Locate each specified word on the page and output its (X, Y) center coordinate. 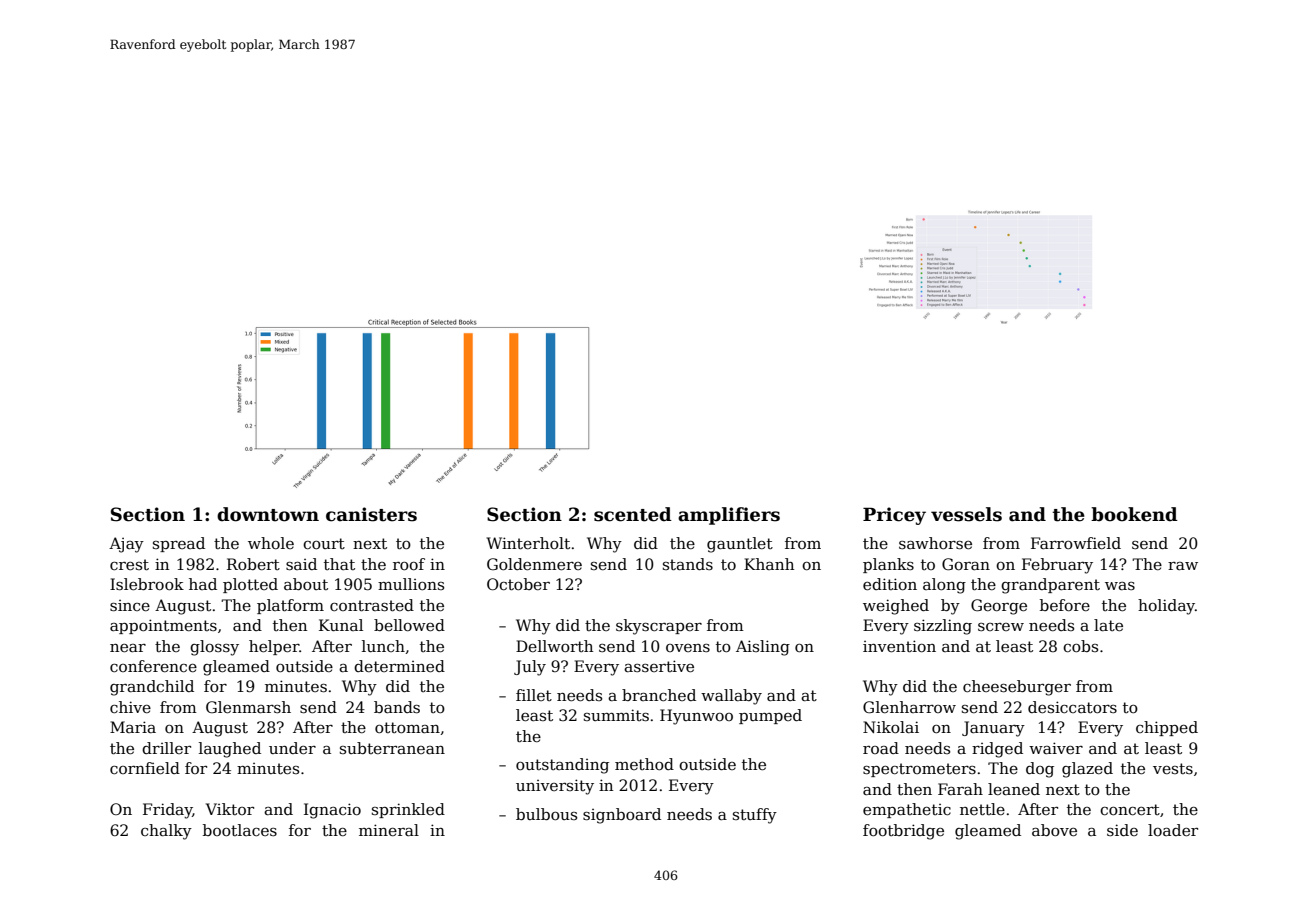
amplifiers (729, 516)
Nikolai (891, 727)
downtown (268, 514)
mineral (389, 830)
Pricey (894, 516)
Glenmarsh (248, 707)
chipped (1167, 728)
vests (1173, 768)
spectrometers (919, 770)
